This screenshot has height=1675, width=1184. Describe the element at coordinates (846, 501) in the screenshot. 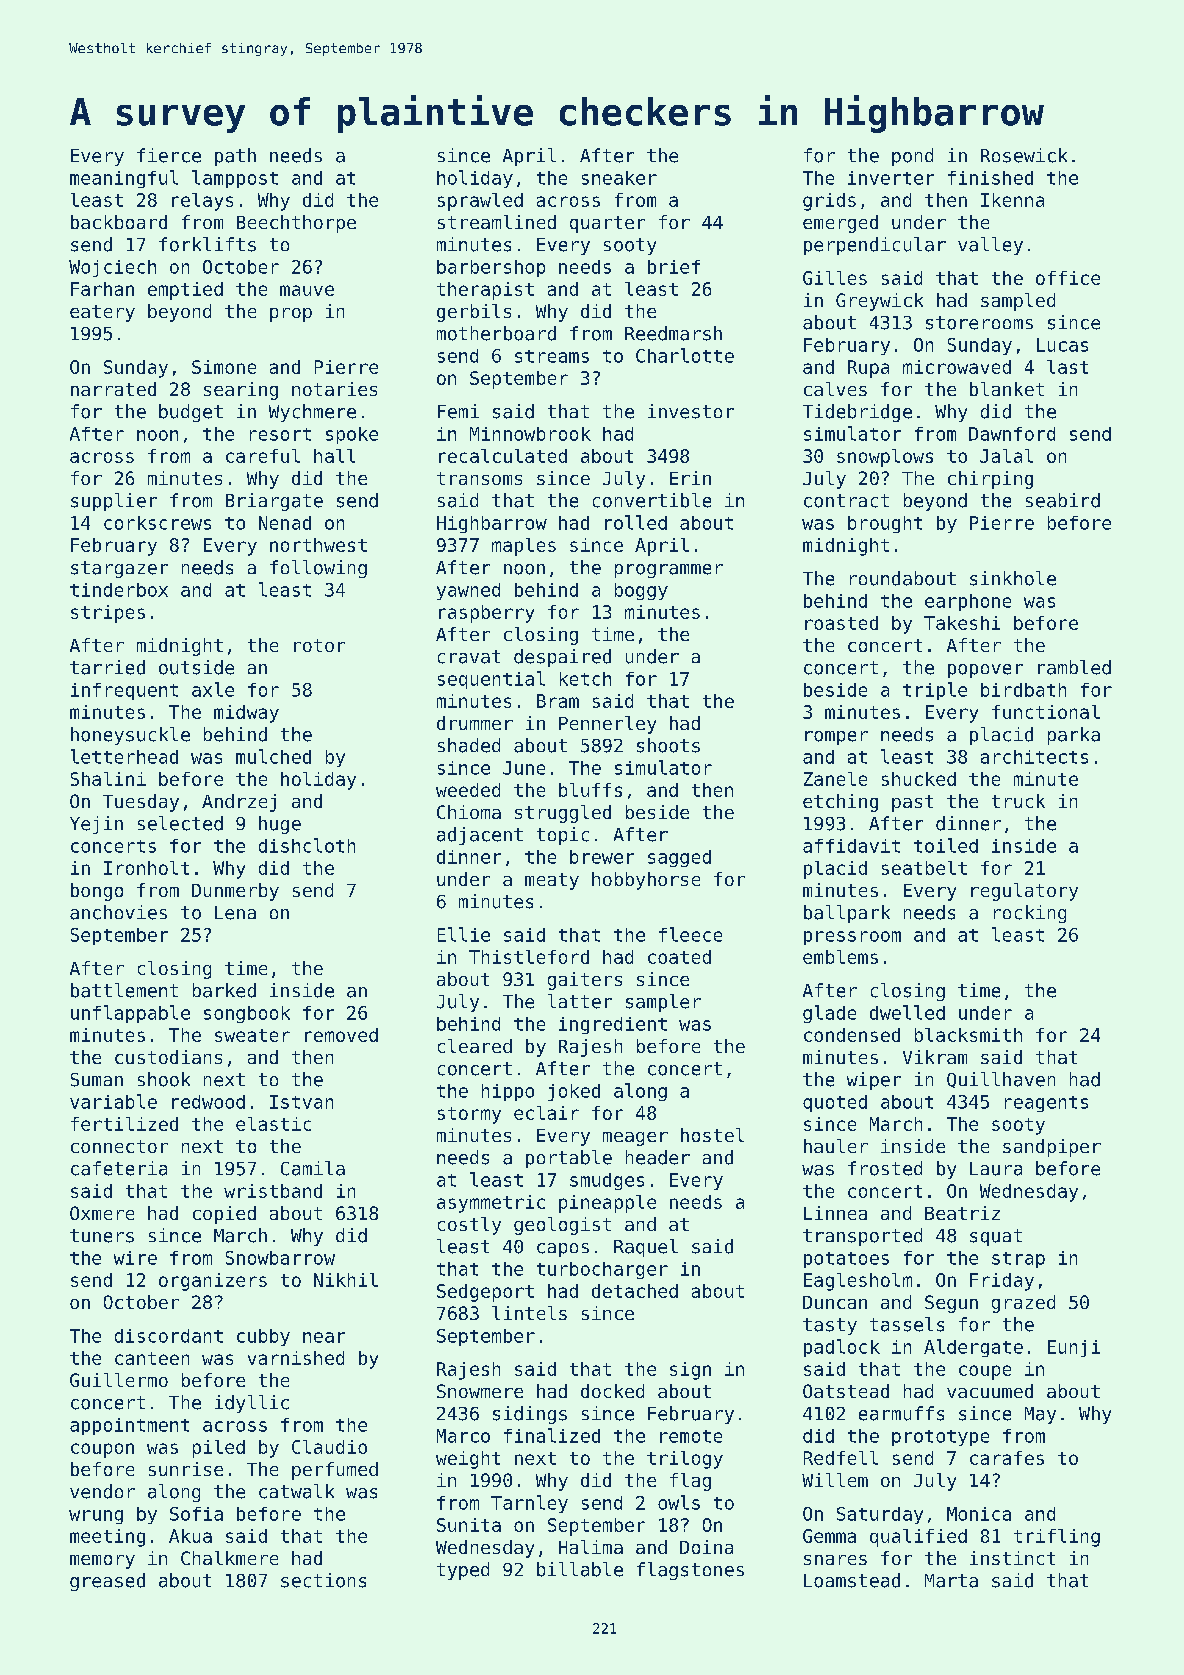

I see `contract` at that location.
